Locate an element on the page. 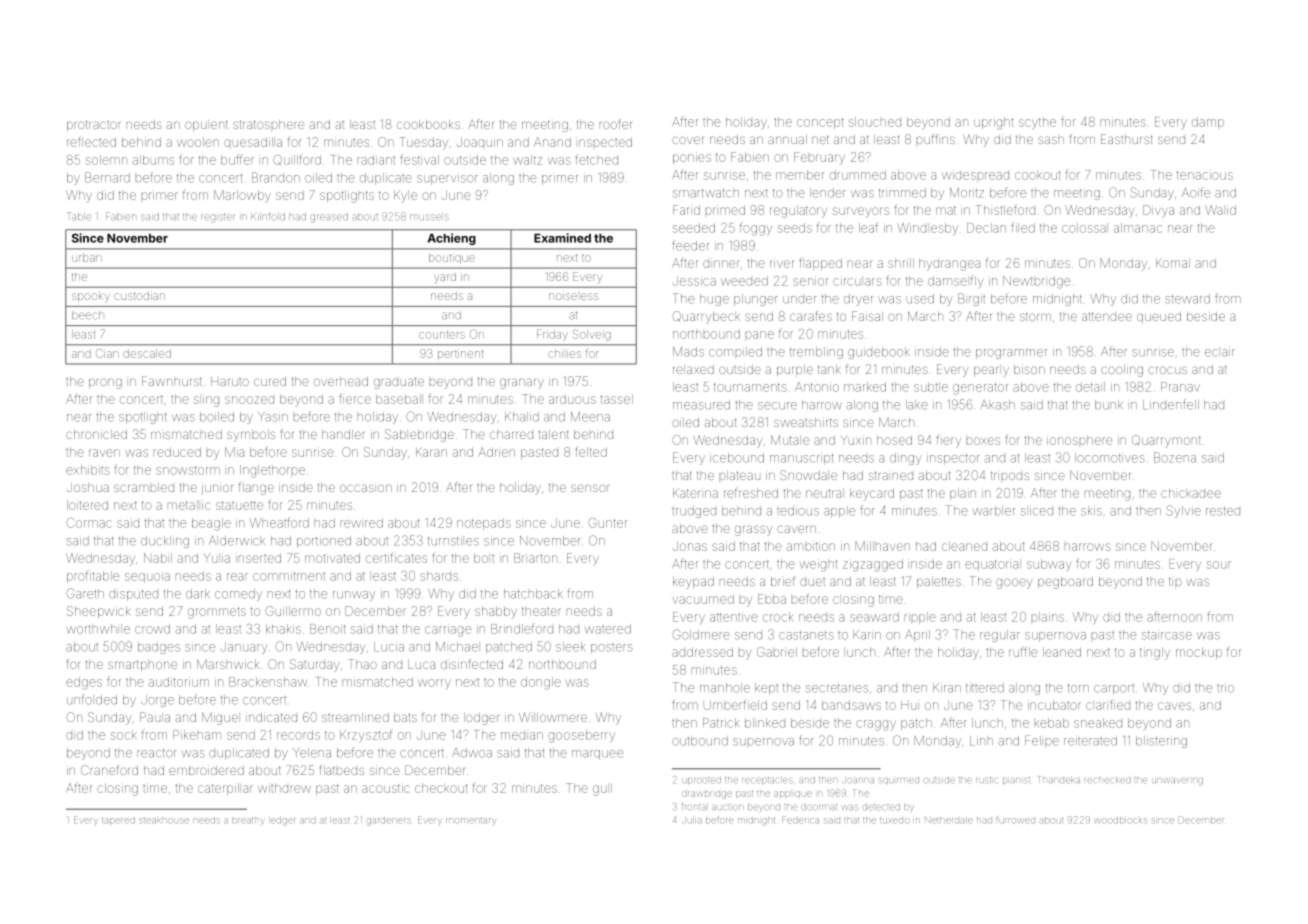 The width and height of the image is (1308, 924). Walid is located at coordinates (1220, 210).
